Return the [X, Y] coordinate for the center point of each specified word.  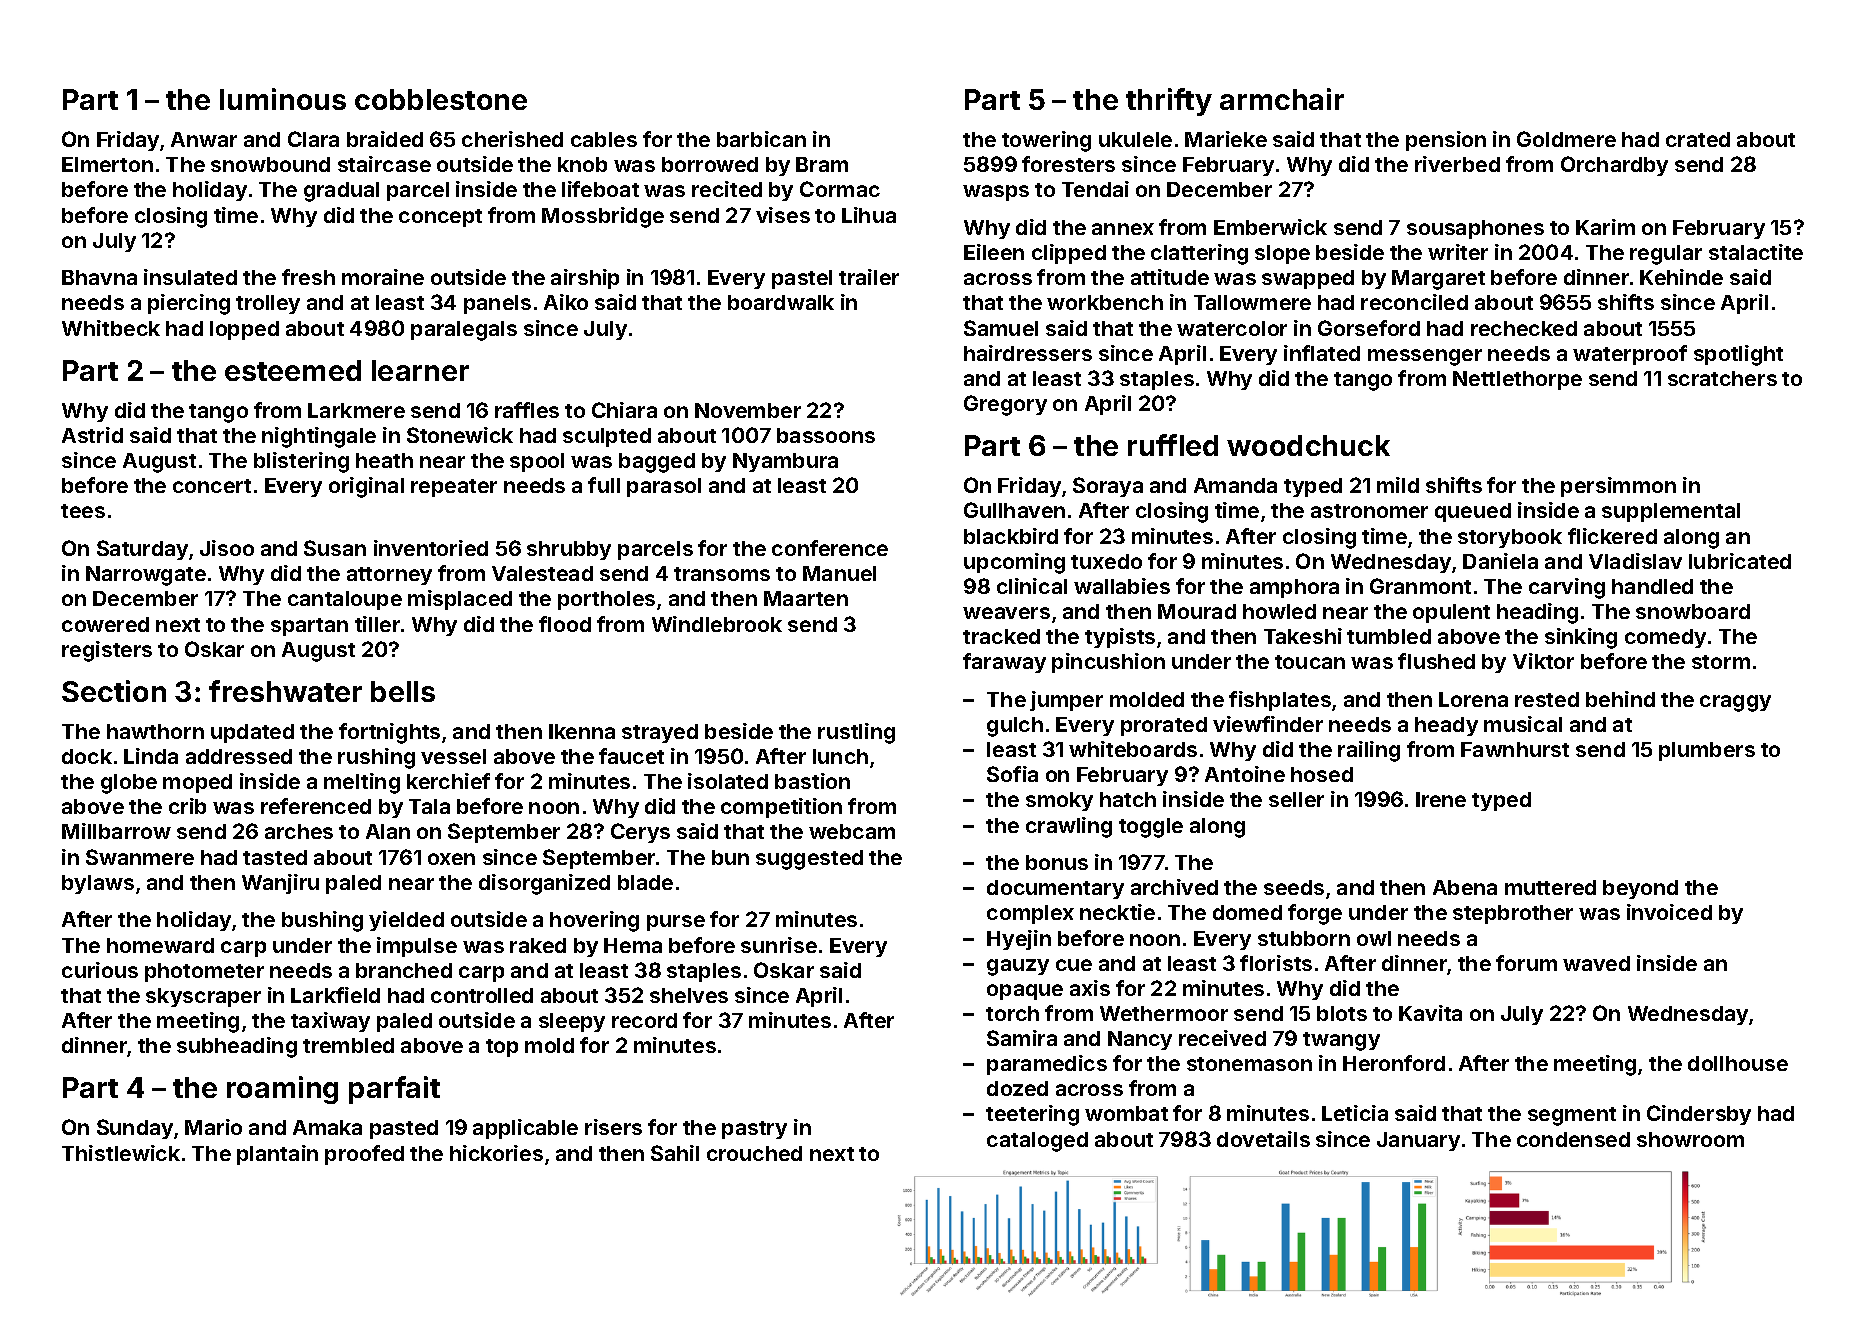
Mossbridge [603, 217]
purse [676, 923]
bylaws [98, 884]
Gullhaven [1014, 510]
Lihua [869, 215]
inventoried [431, 548]
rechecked [1524, 328]
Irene [1441, 799]
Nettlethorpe [1517, 380]
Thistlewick [121, 1153]
